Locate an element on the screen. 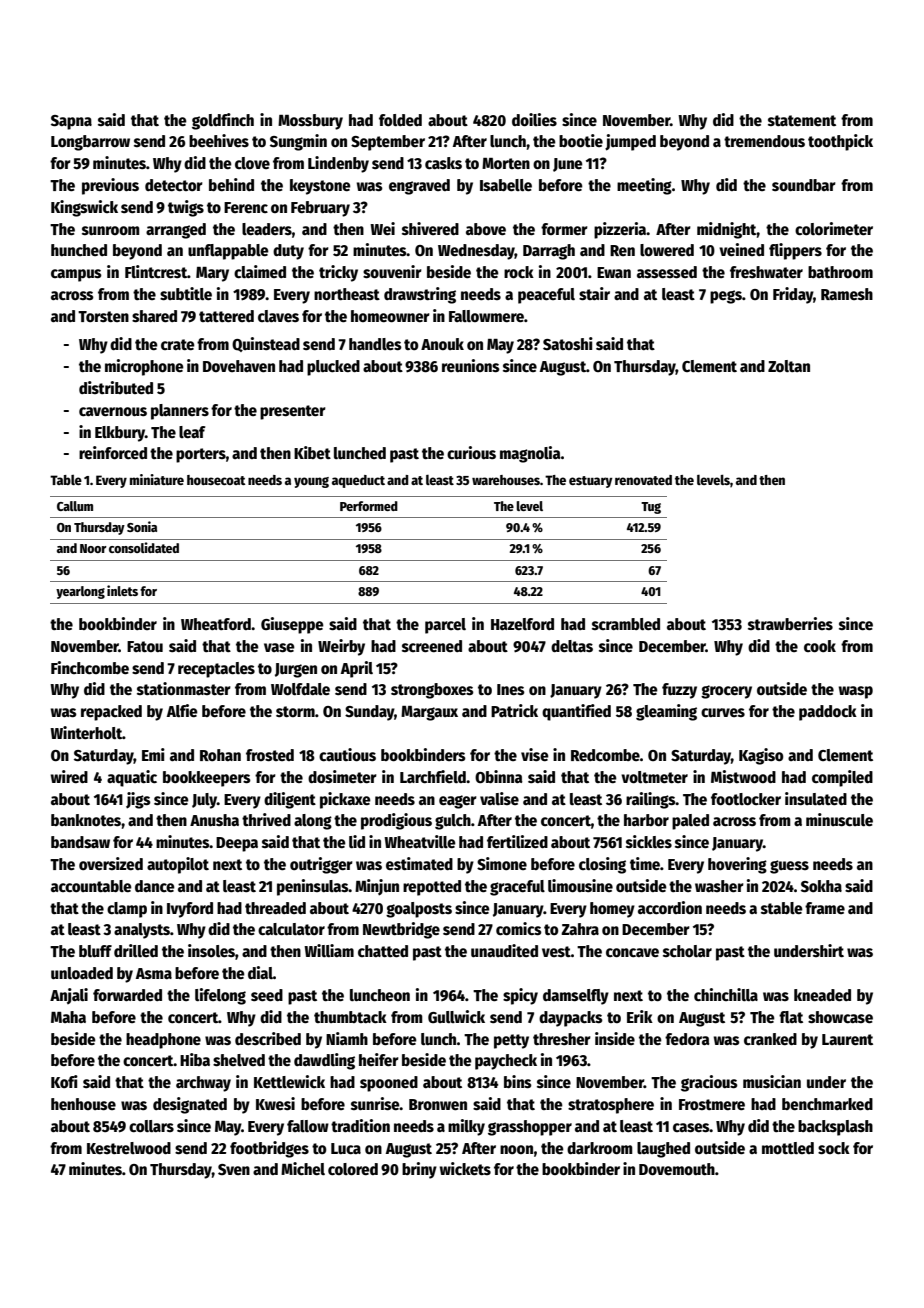 This screenshot has height=1308, width=924. banknotes is located at coordinates (86, 820).
